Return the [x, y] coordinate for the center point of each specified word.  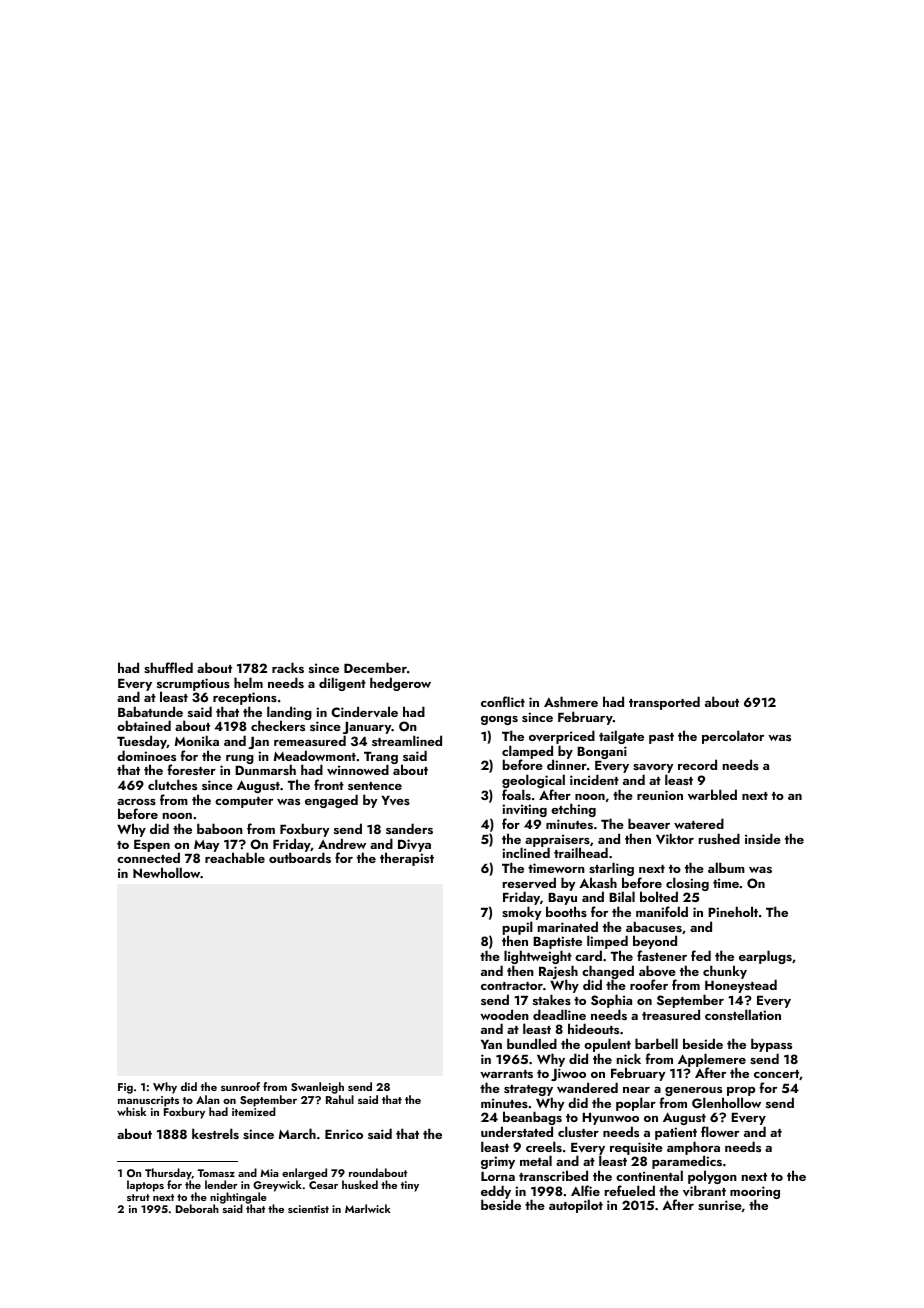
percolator [733, 737]
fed [701, 955]
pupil [518, 928]
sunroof [240, 1086]
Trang [381, 758]
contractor [512, 986]
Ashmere [571, 701]
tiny [410, 1186]
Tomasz [216, 1173]
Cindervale [364, 712]
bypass [771, 1045]
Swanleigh [317, 1088]
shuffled [168, 667]
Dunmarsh [265, 770]
